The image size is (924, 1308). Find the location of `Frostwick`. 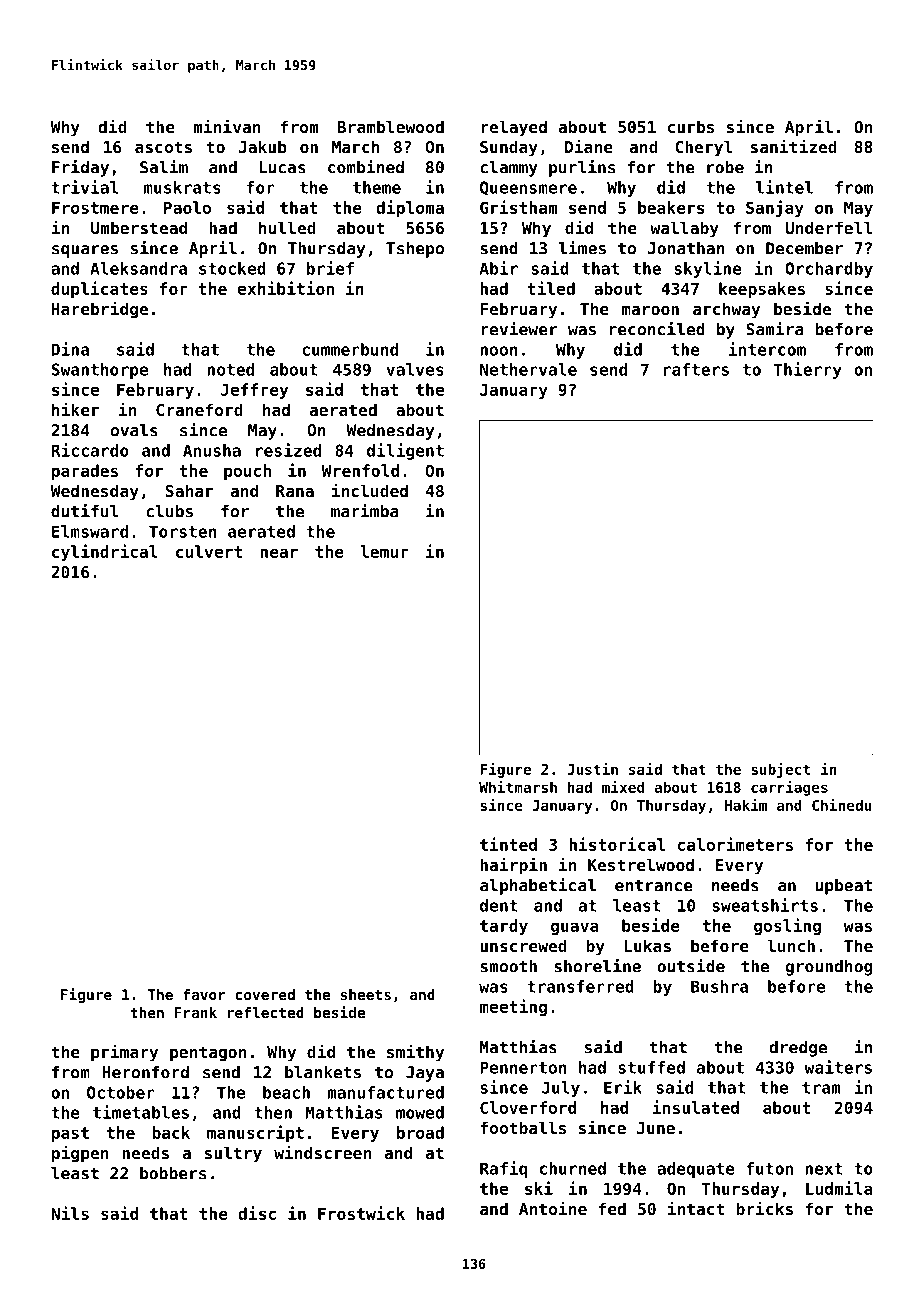

Frostwick is located at coordinates (361, 1213).
